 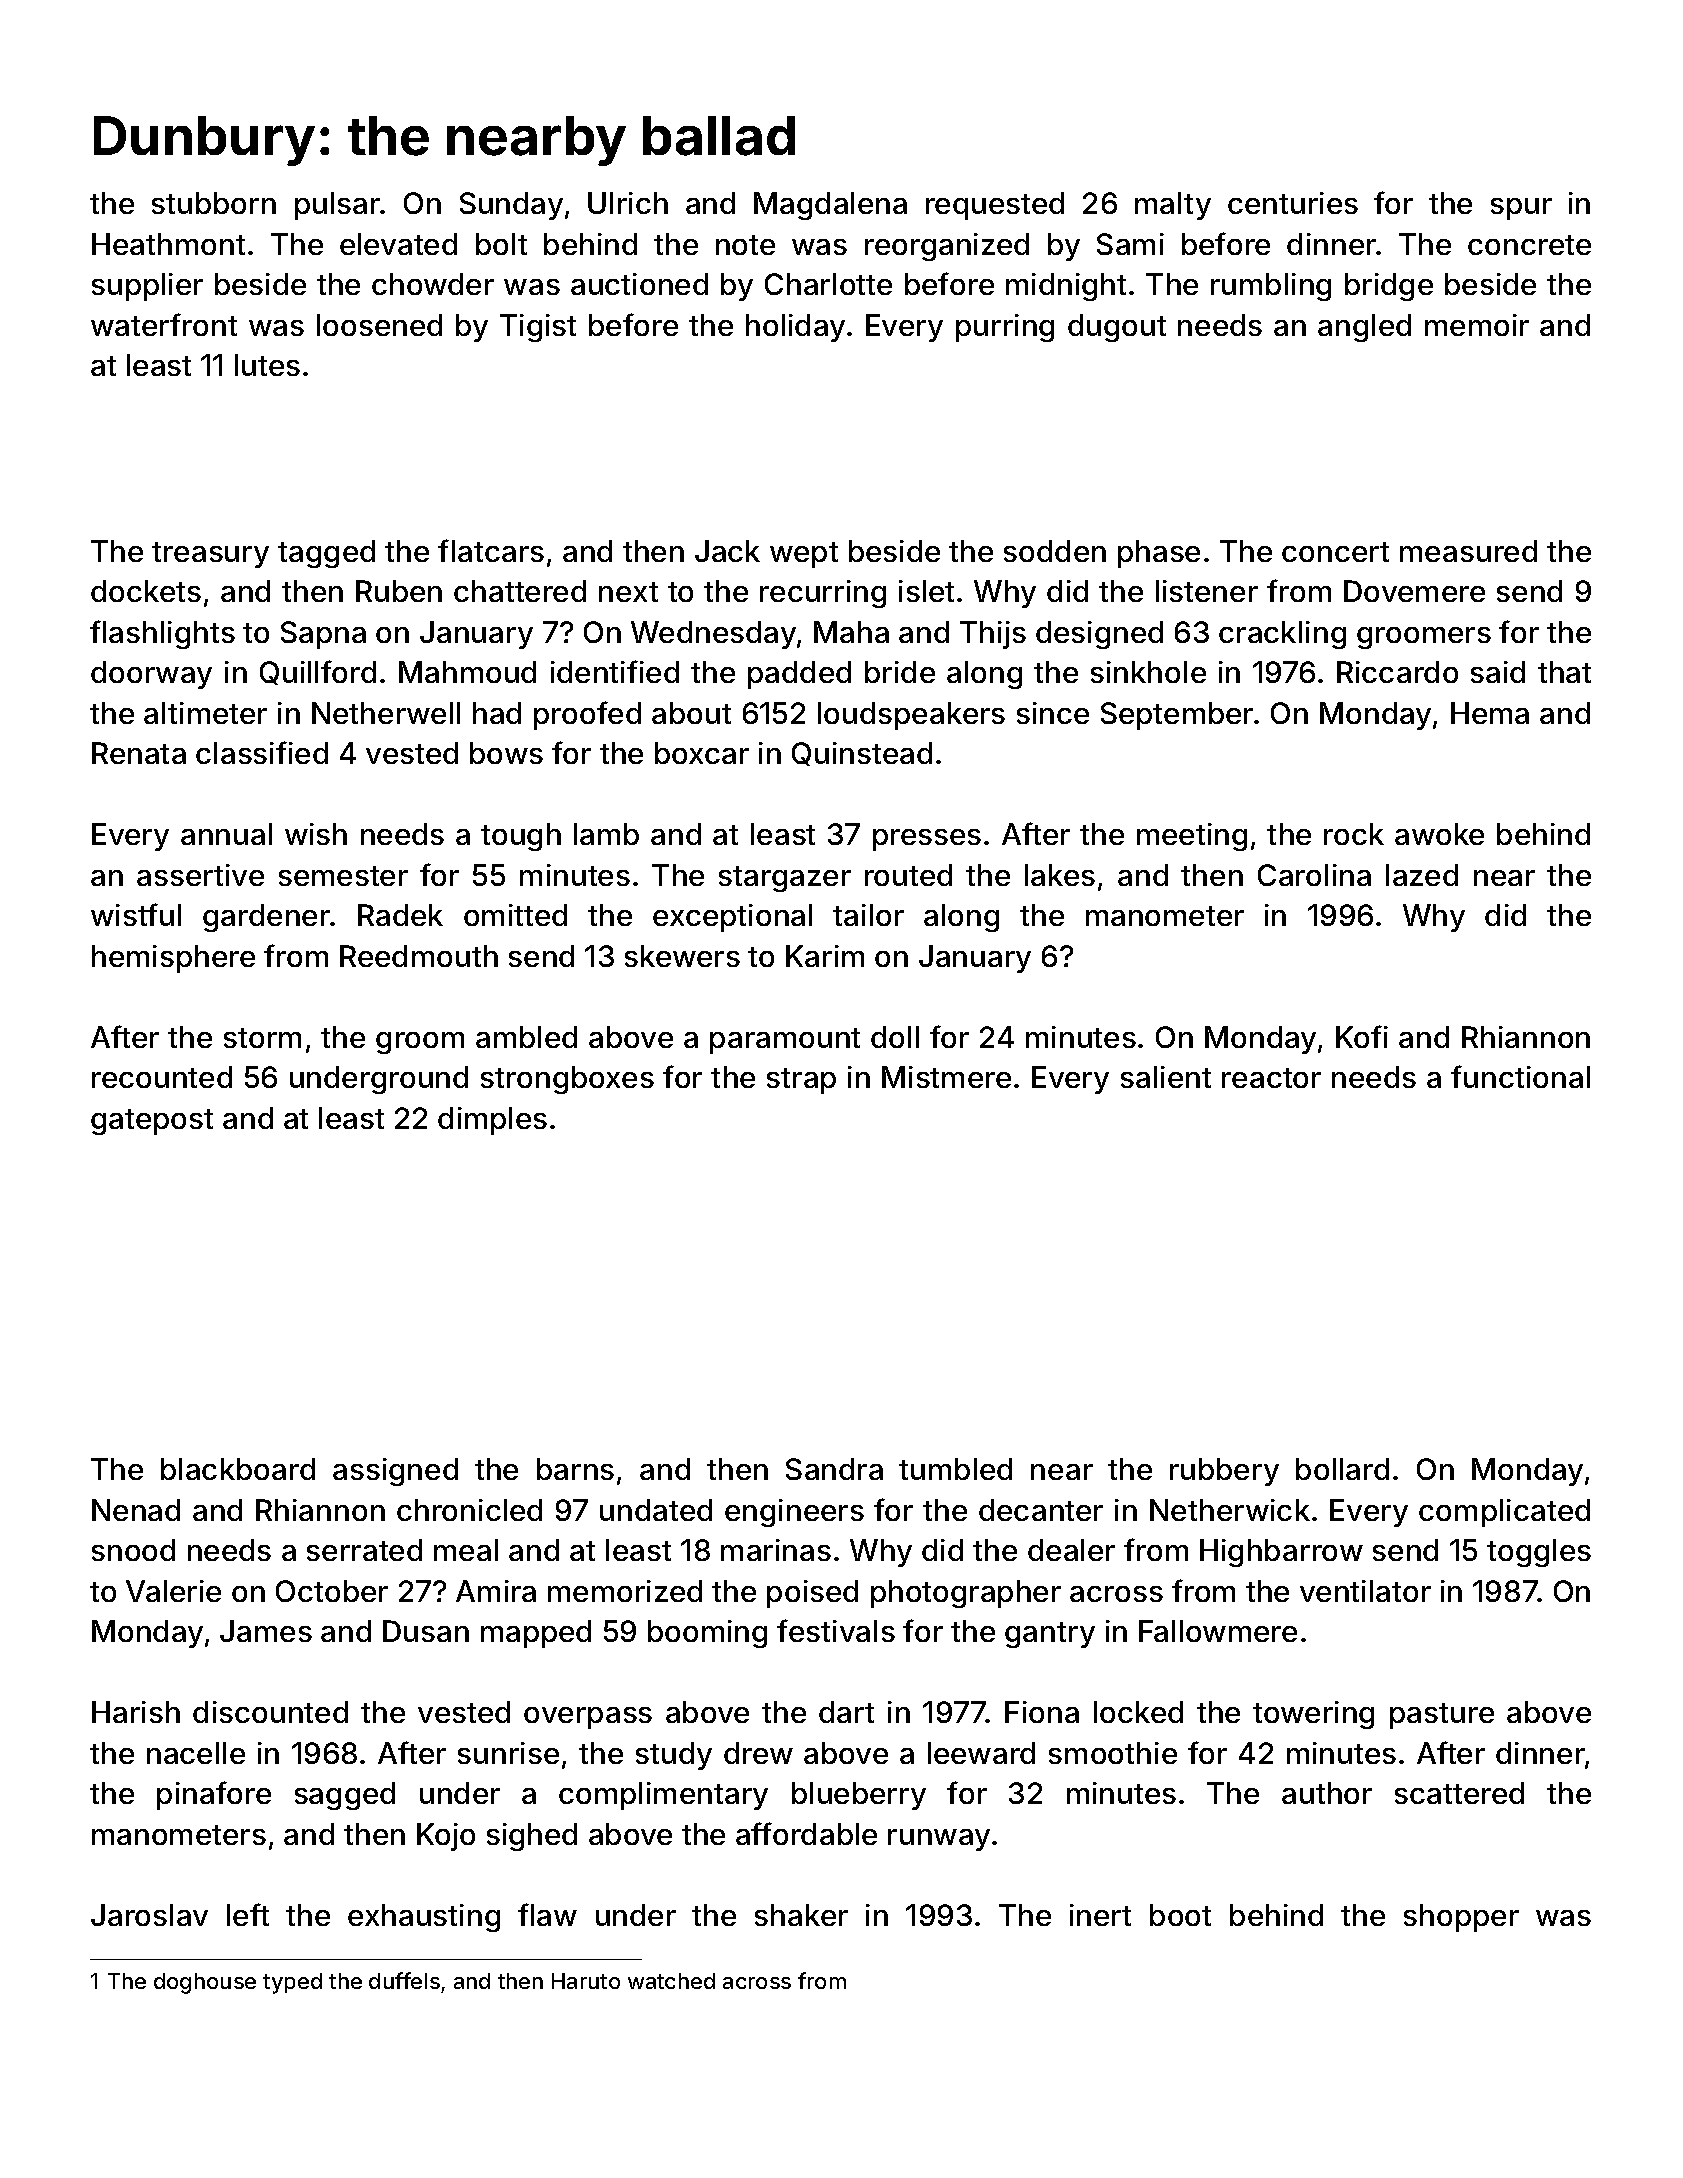 I want to click on Reedmouth, so click(x=419, y=956).
